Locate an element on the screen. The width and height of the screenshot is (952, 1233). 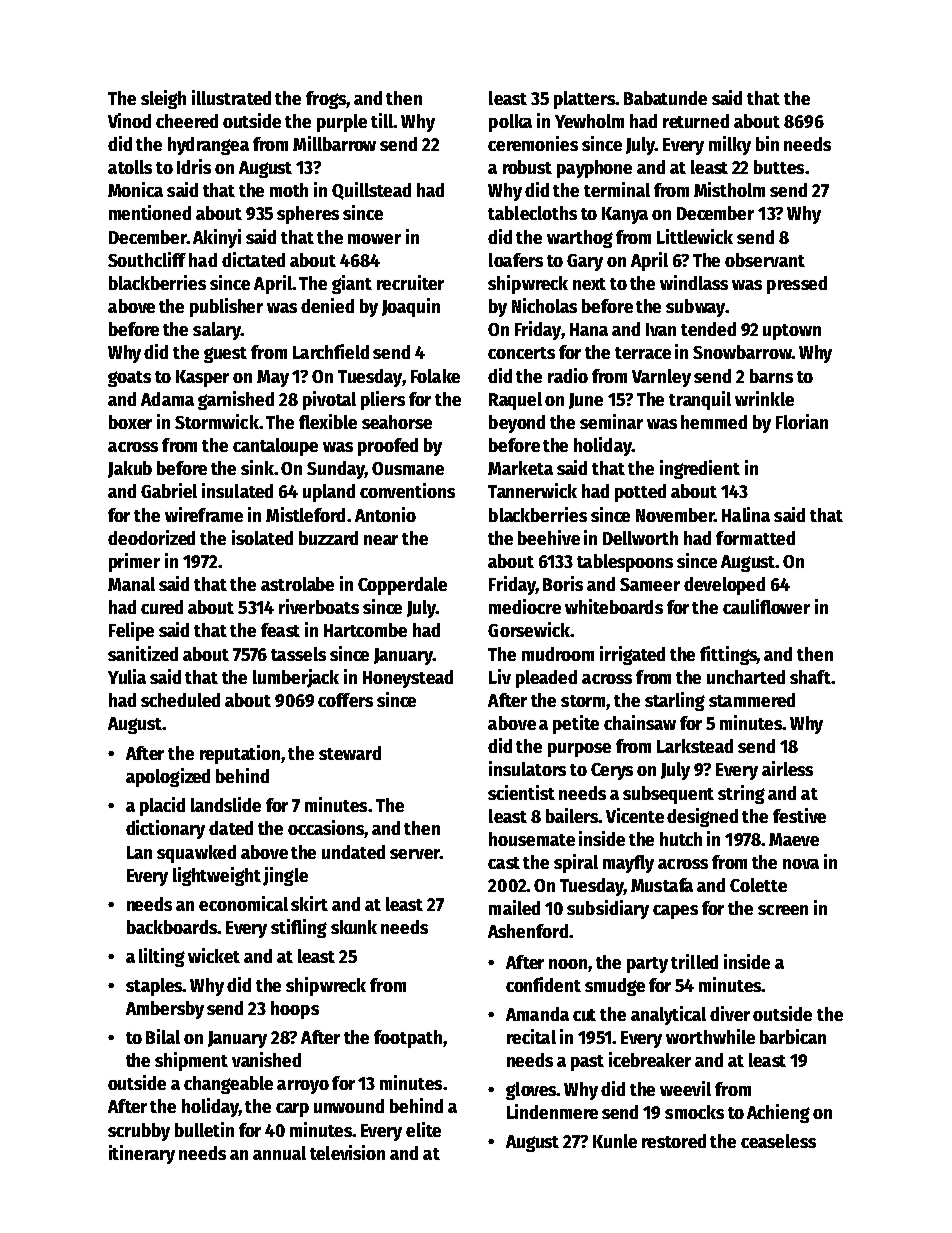
shaft is located at coordinates (810, 677).
